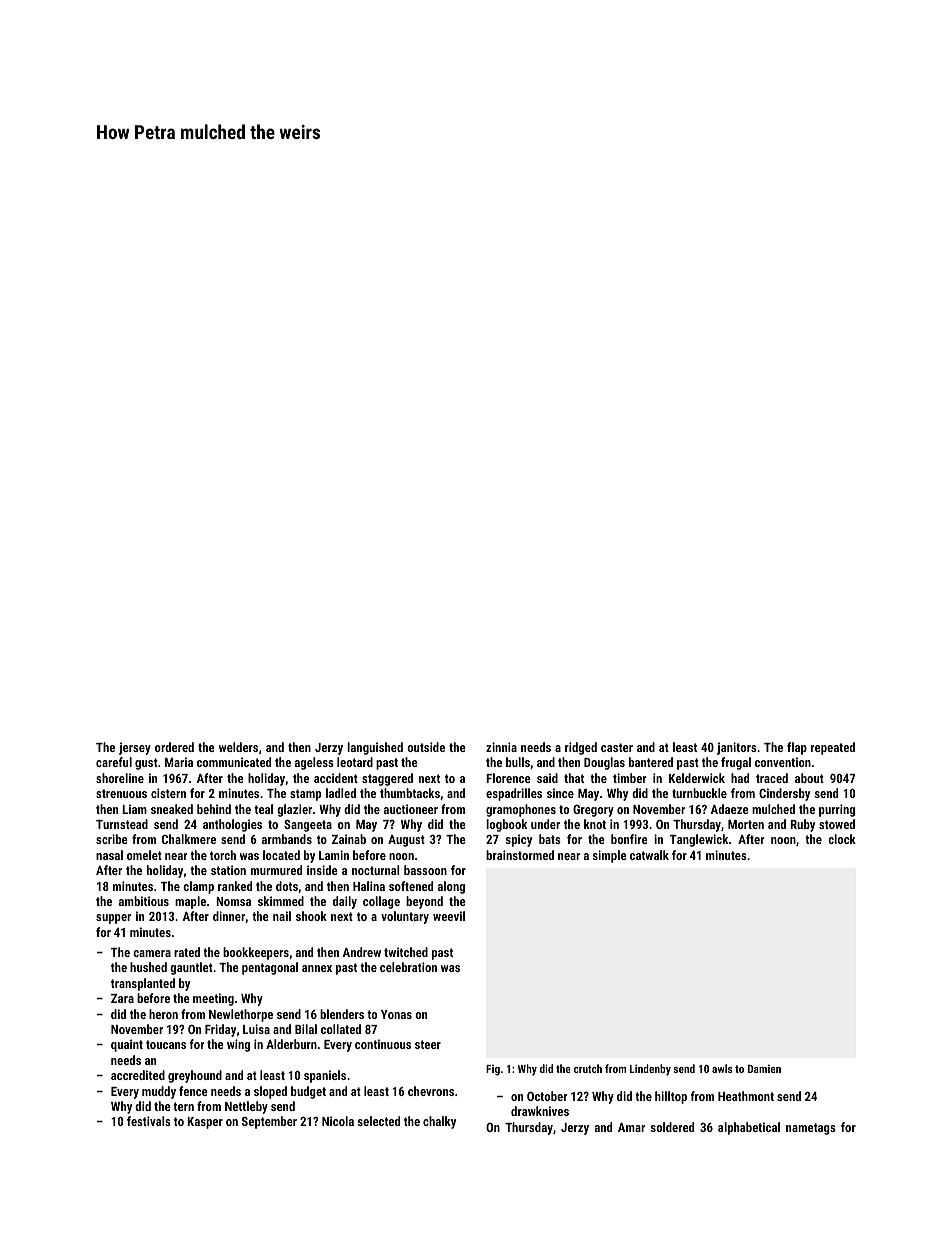 The image size is (952, 1233). I want to click on jersey, so click(135, 748).
